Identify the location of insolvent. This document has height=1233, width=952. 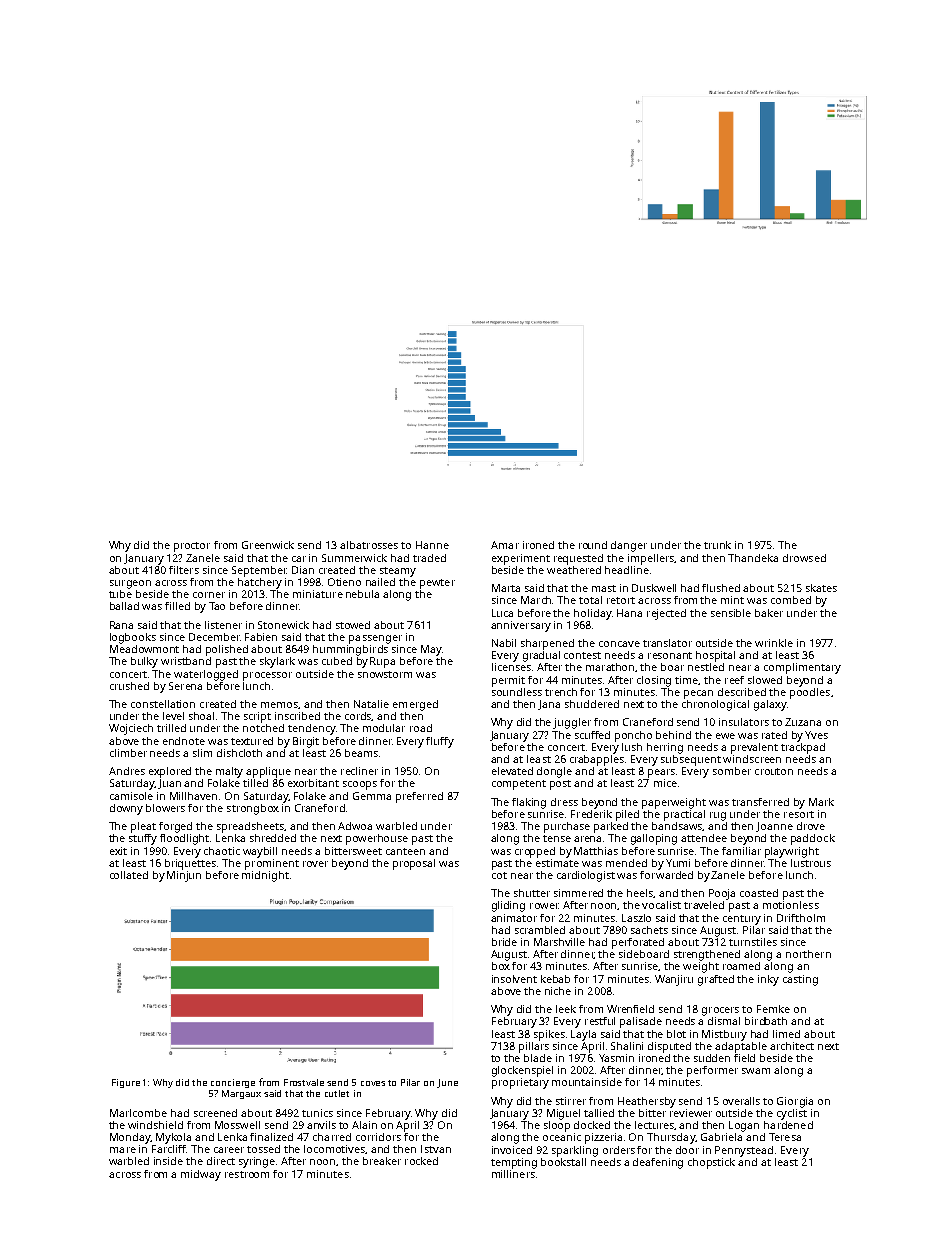
(514, 979).
